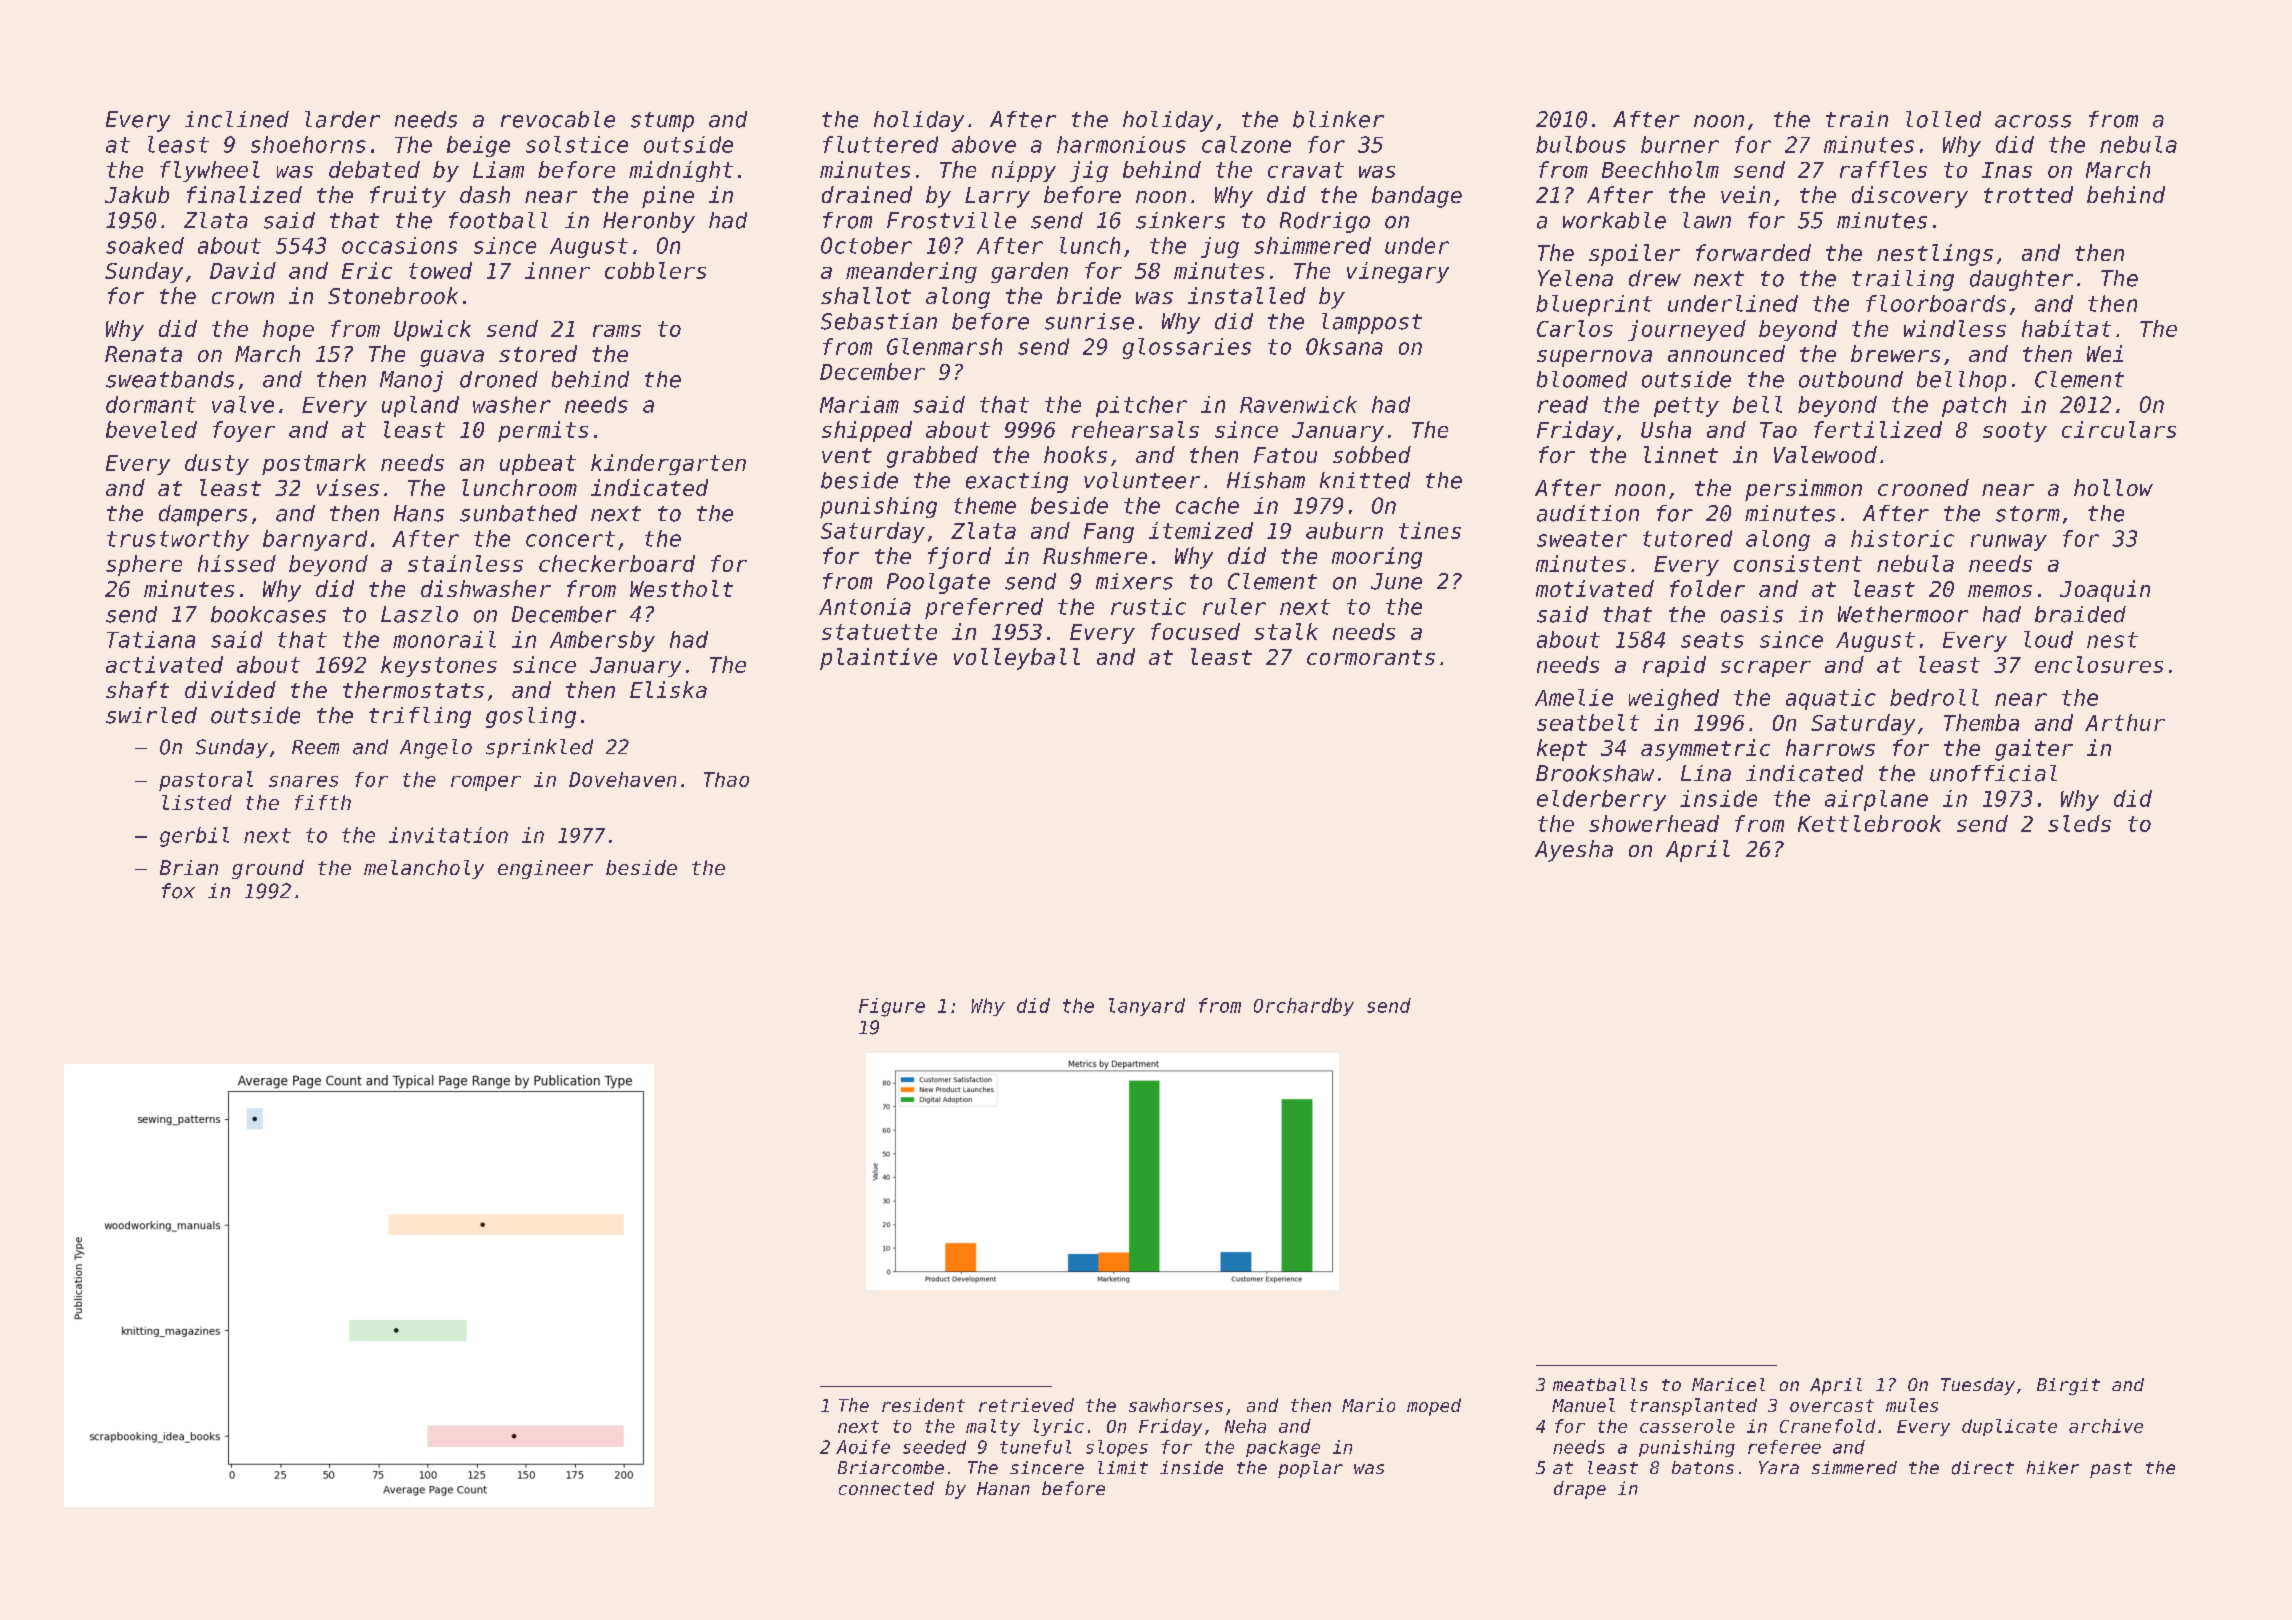 The width and height of the image is (2292, 1620). What do you see at coordinates (217, 464) in the image?
I see `dusty` at bounding box center [217, 464].
